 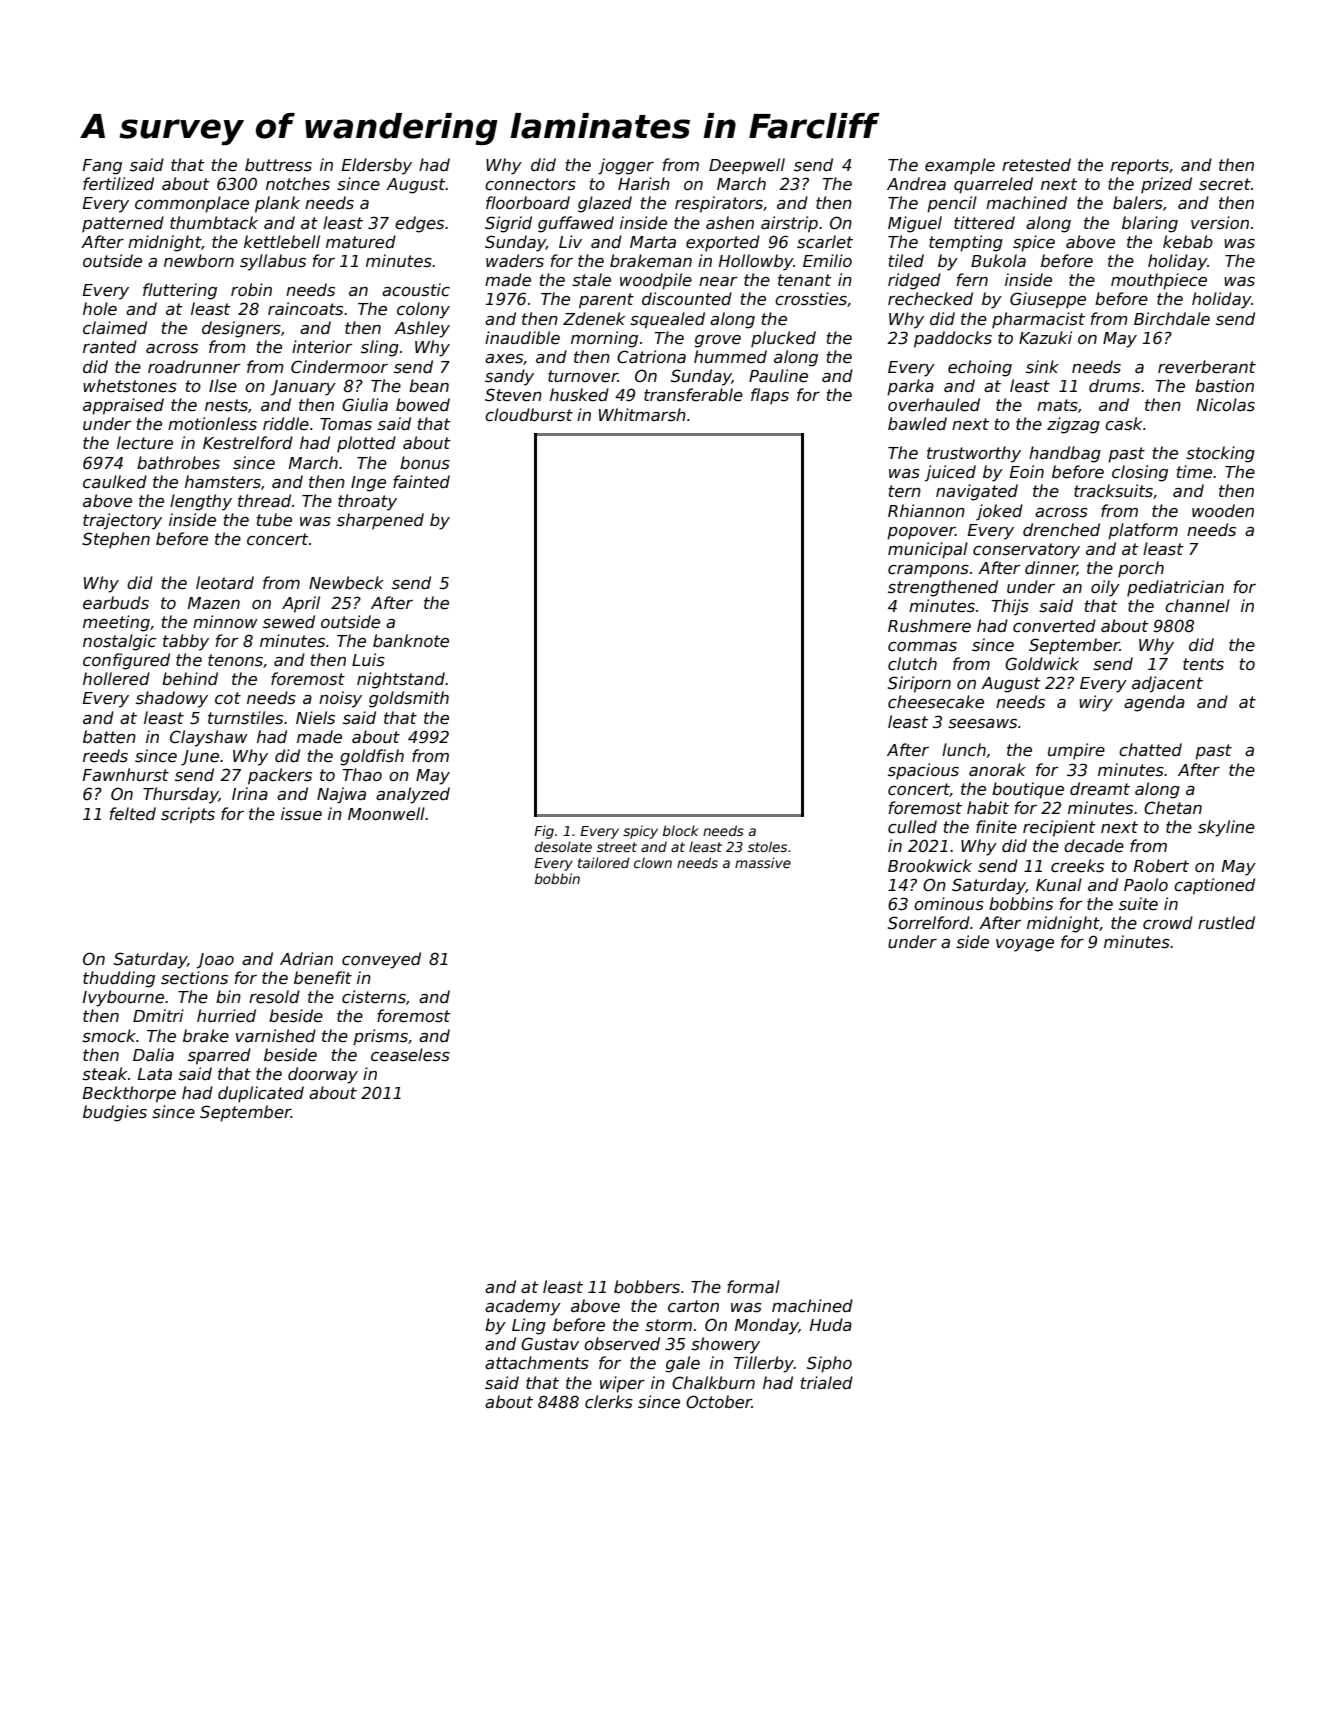 I want to click on block, so click(x=681, y=830).
